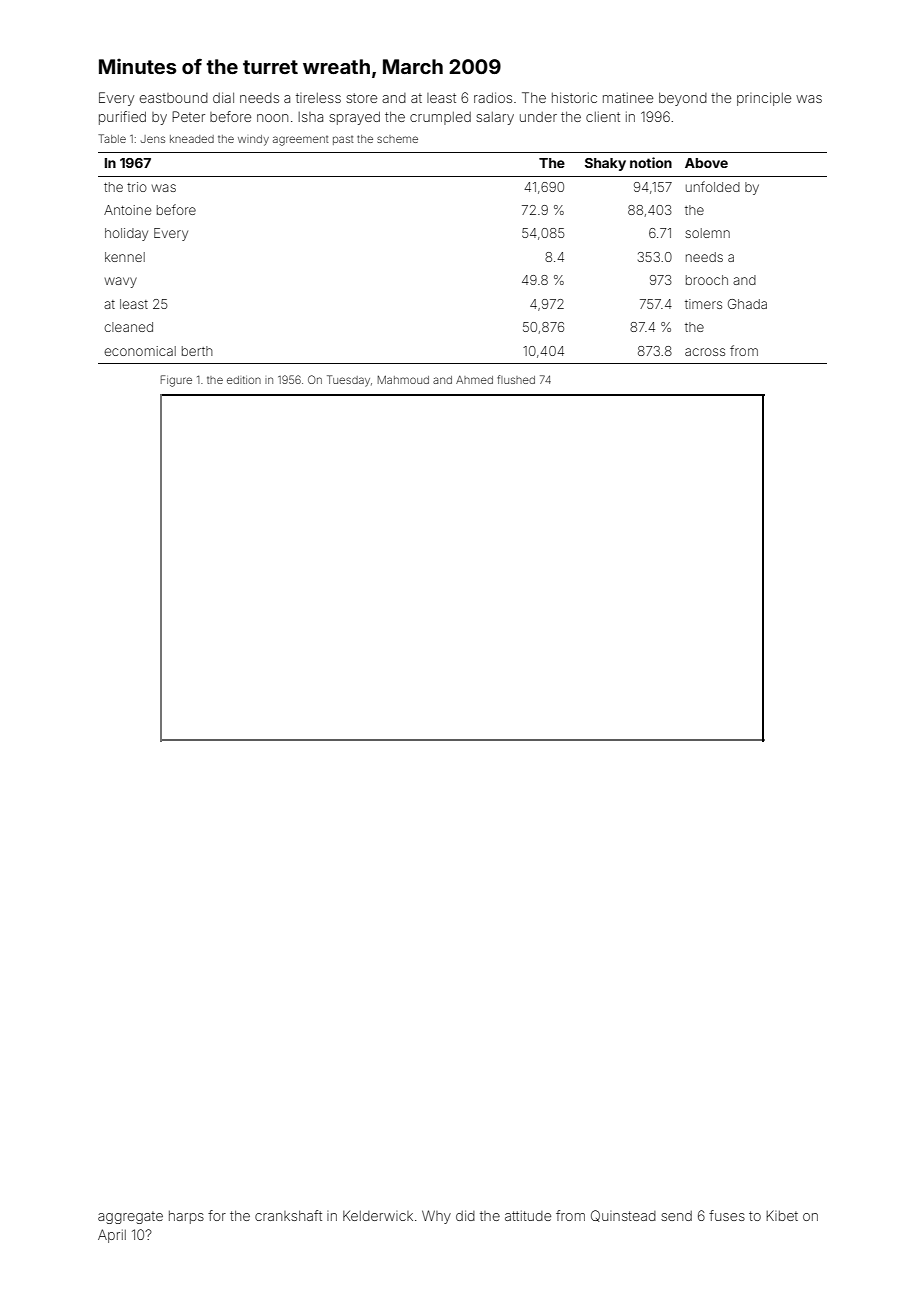  I want to click on Kelderwick, so click(378, 1215).
